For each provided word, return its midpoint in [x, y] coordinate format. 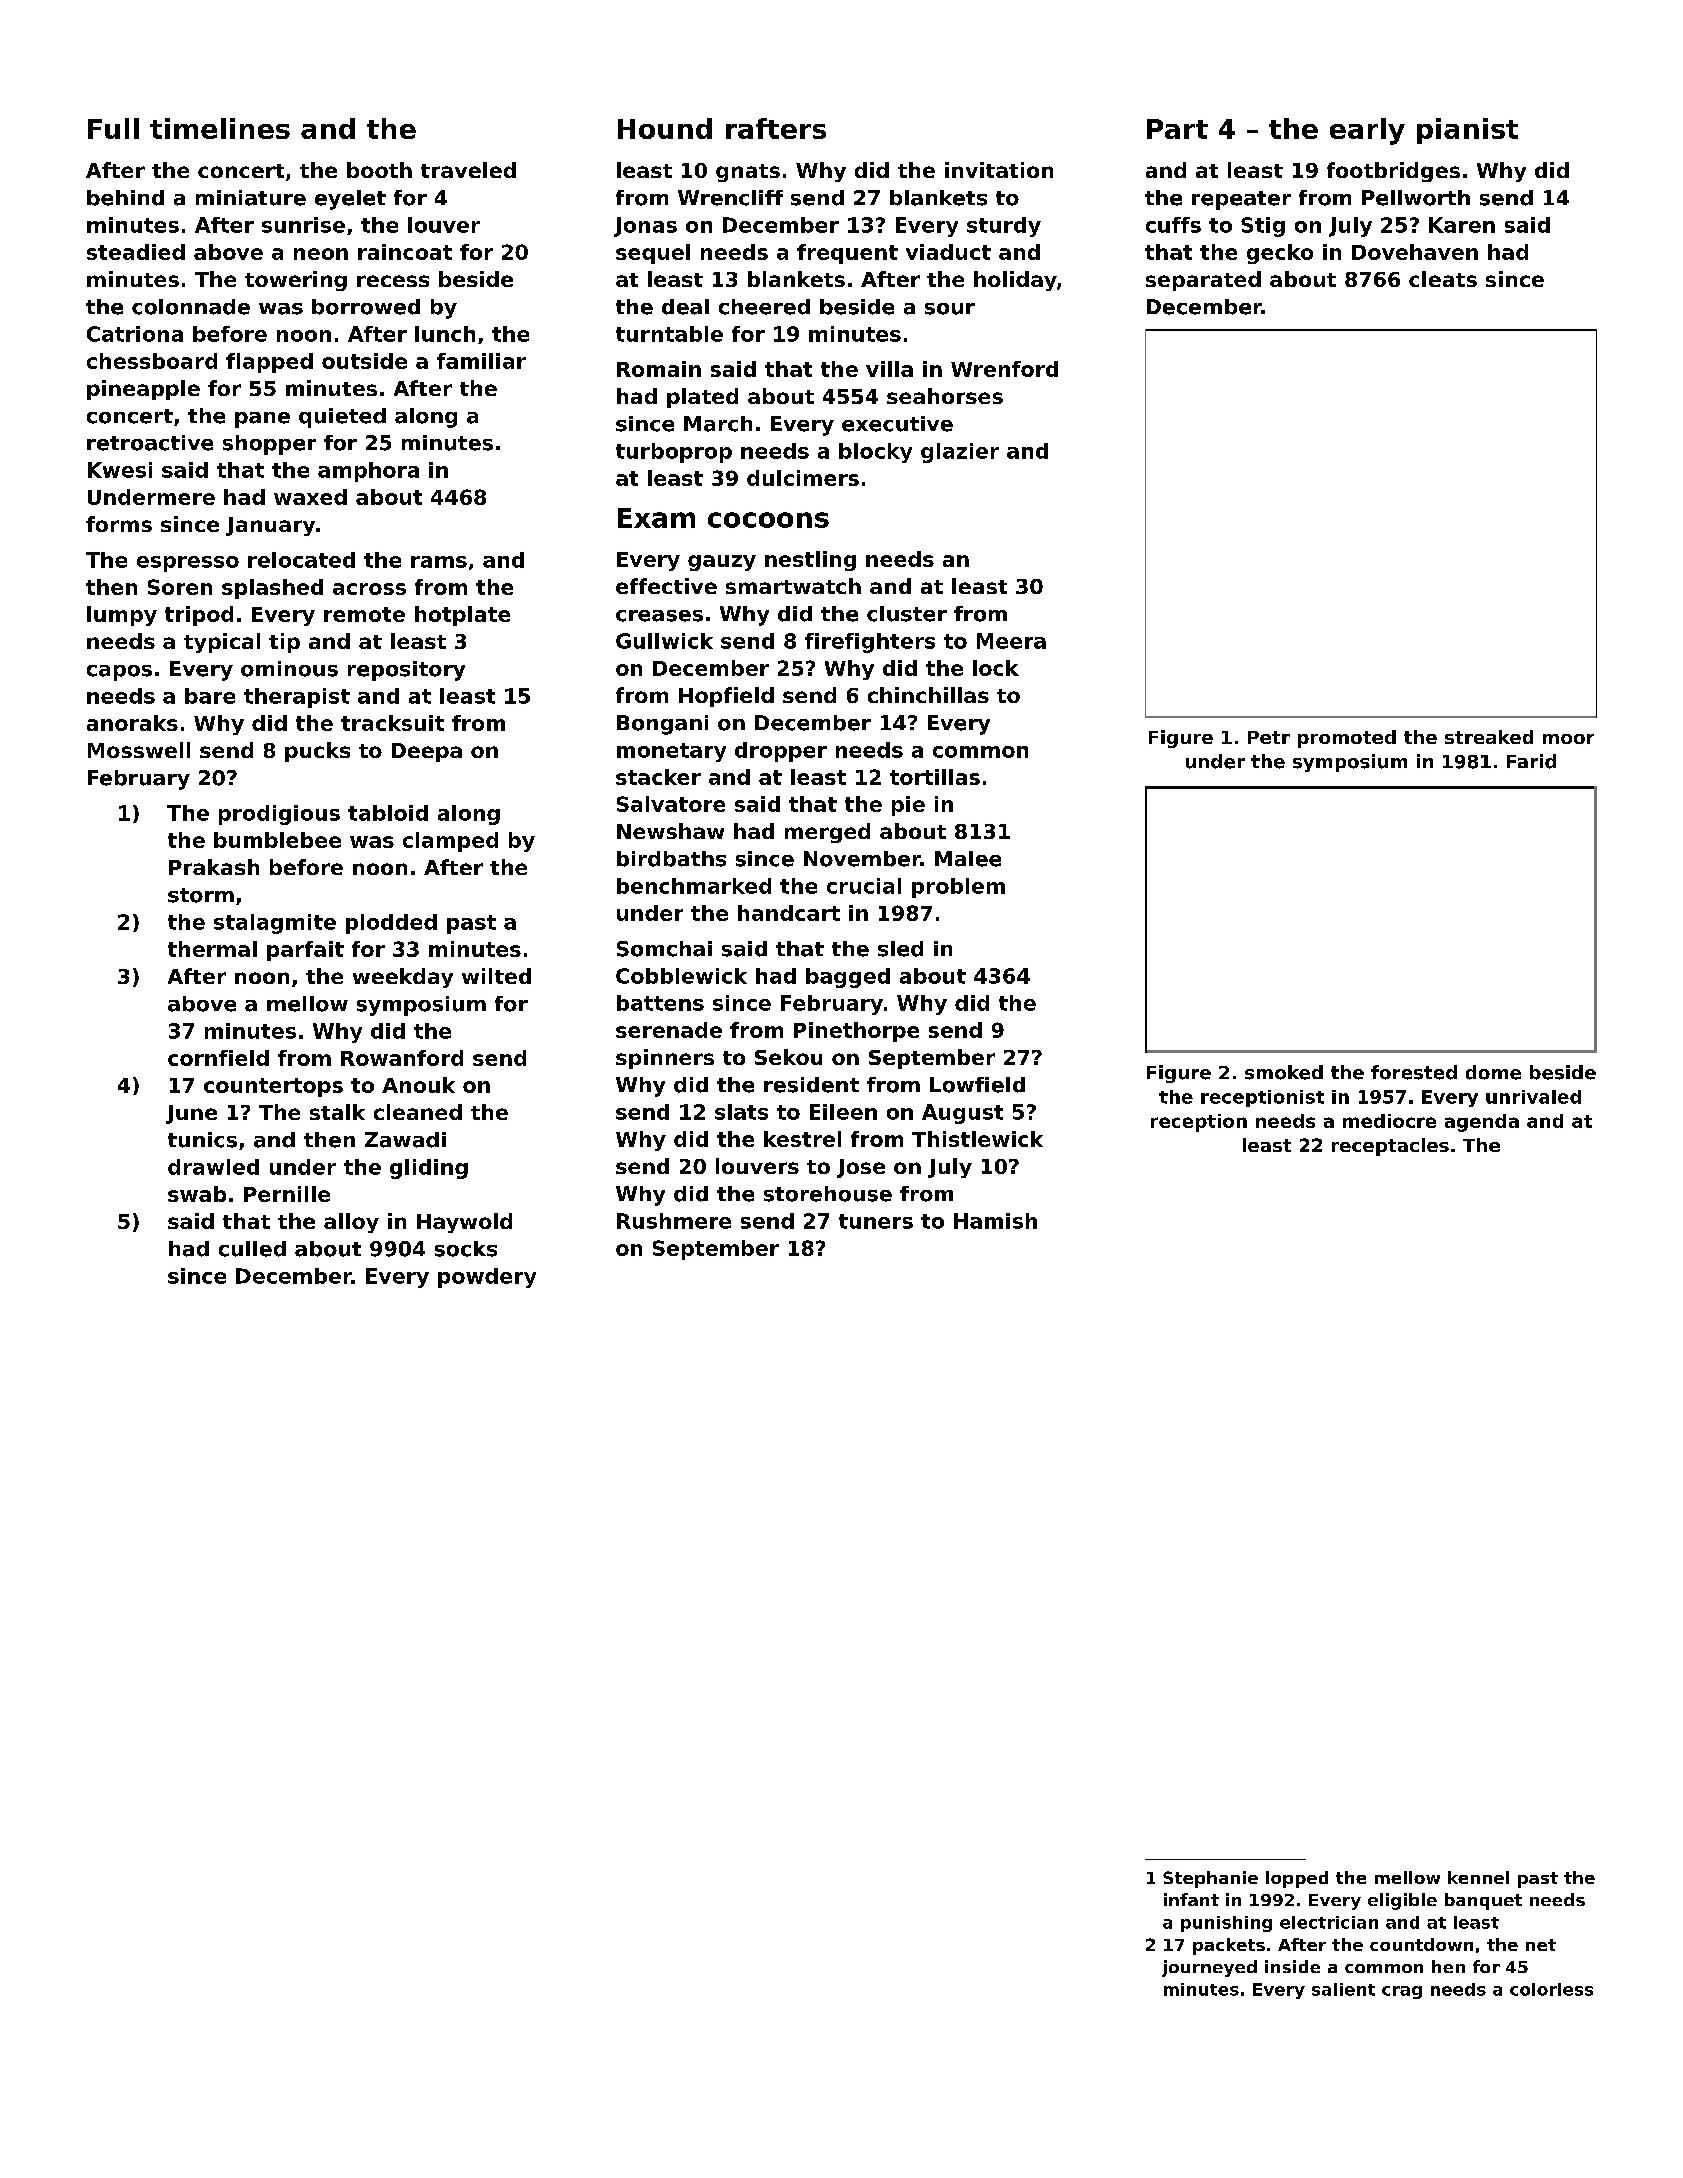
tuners [876, 1221]
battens [660, 1003]
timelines [220, 128]
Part [1177, 129]
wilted [496, 976]
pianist [1467, 131]
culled [252, 1249]
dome [1493, 1072]
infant [1191, 1899]
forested [1414, 1072]
